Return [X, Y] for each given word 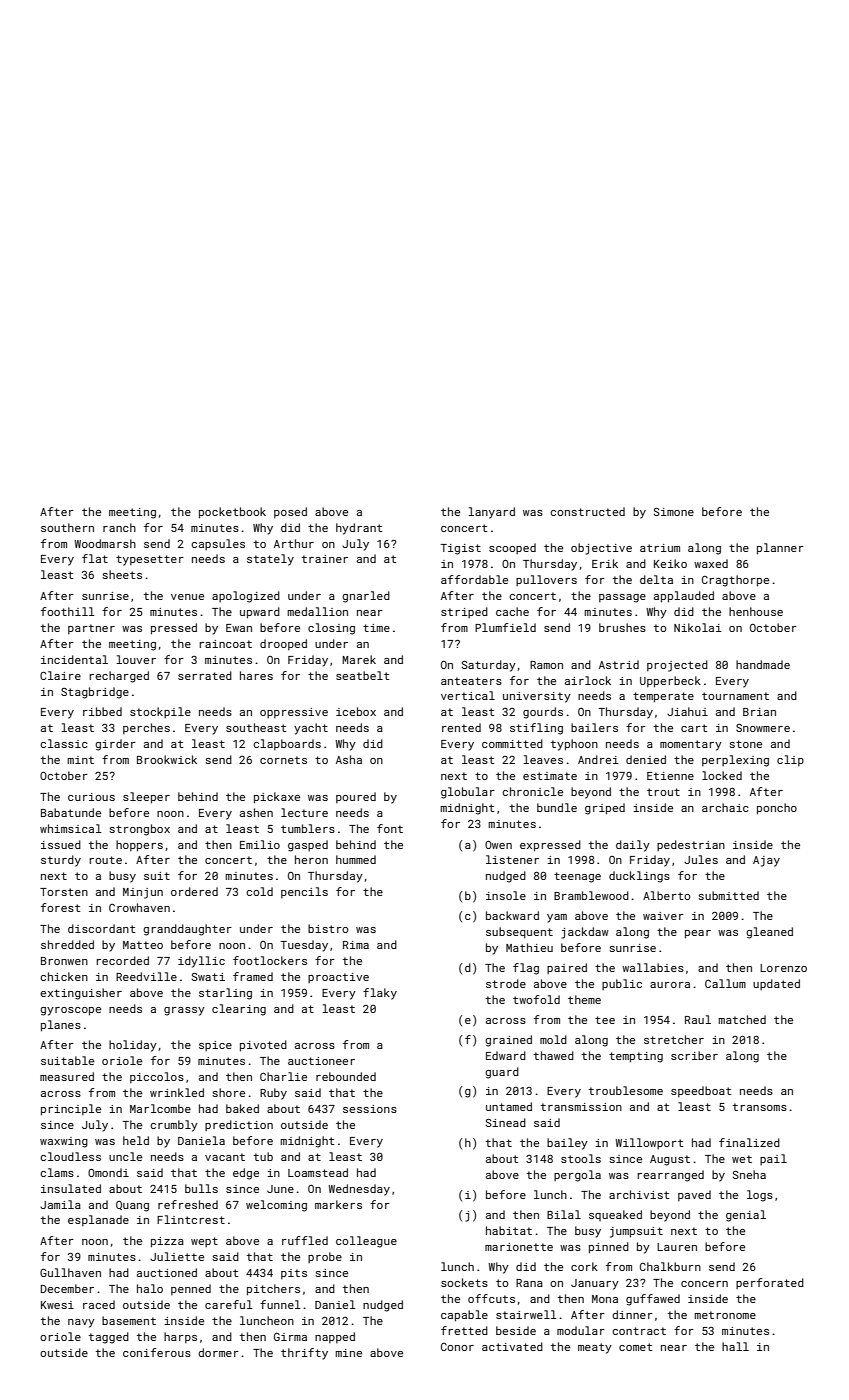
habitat [509, 1230]
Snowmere [763, 728]
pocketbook [232, 513]
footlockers [270, 960]
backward [512, 915]
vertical [468, 695]
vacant [225, 1157]
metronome [725, 1315]
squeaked [615, 1215]
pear [698, 934]
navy [81, 1323]
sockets [464, 1282]
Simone [674, 512]
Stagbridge [95, 693]
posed [290, 512]
